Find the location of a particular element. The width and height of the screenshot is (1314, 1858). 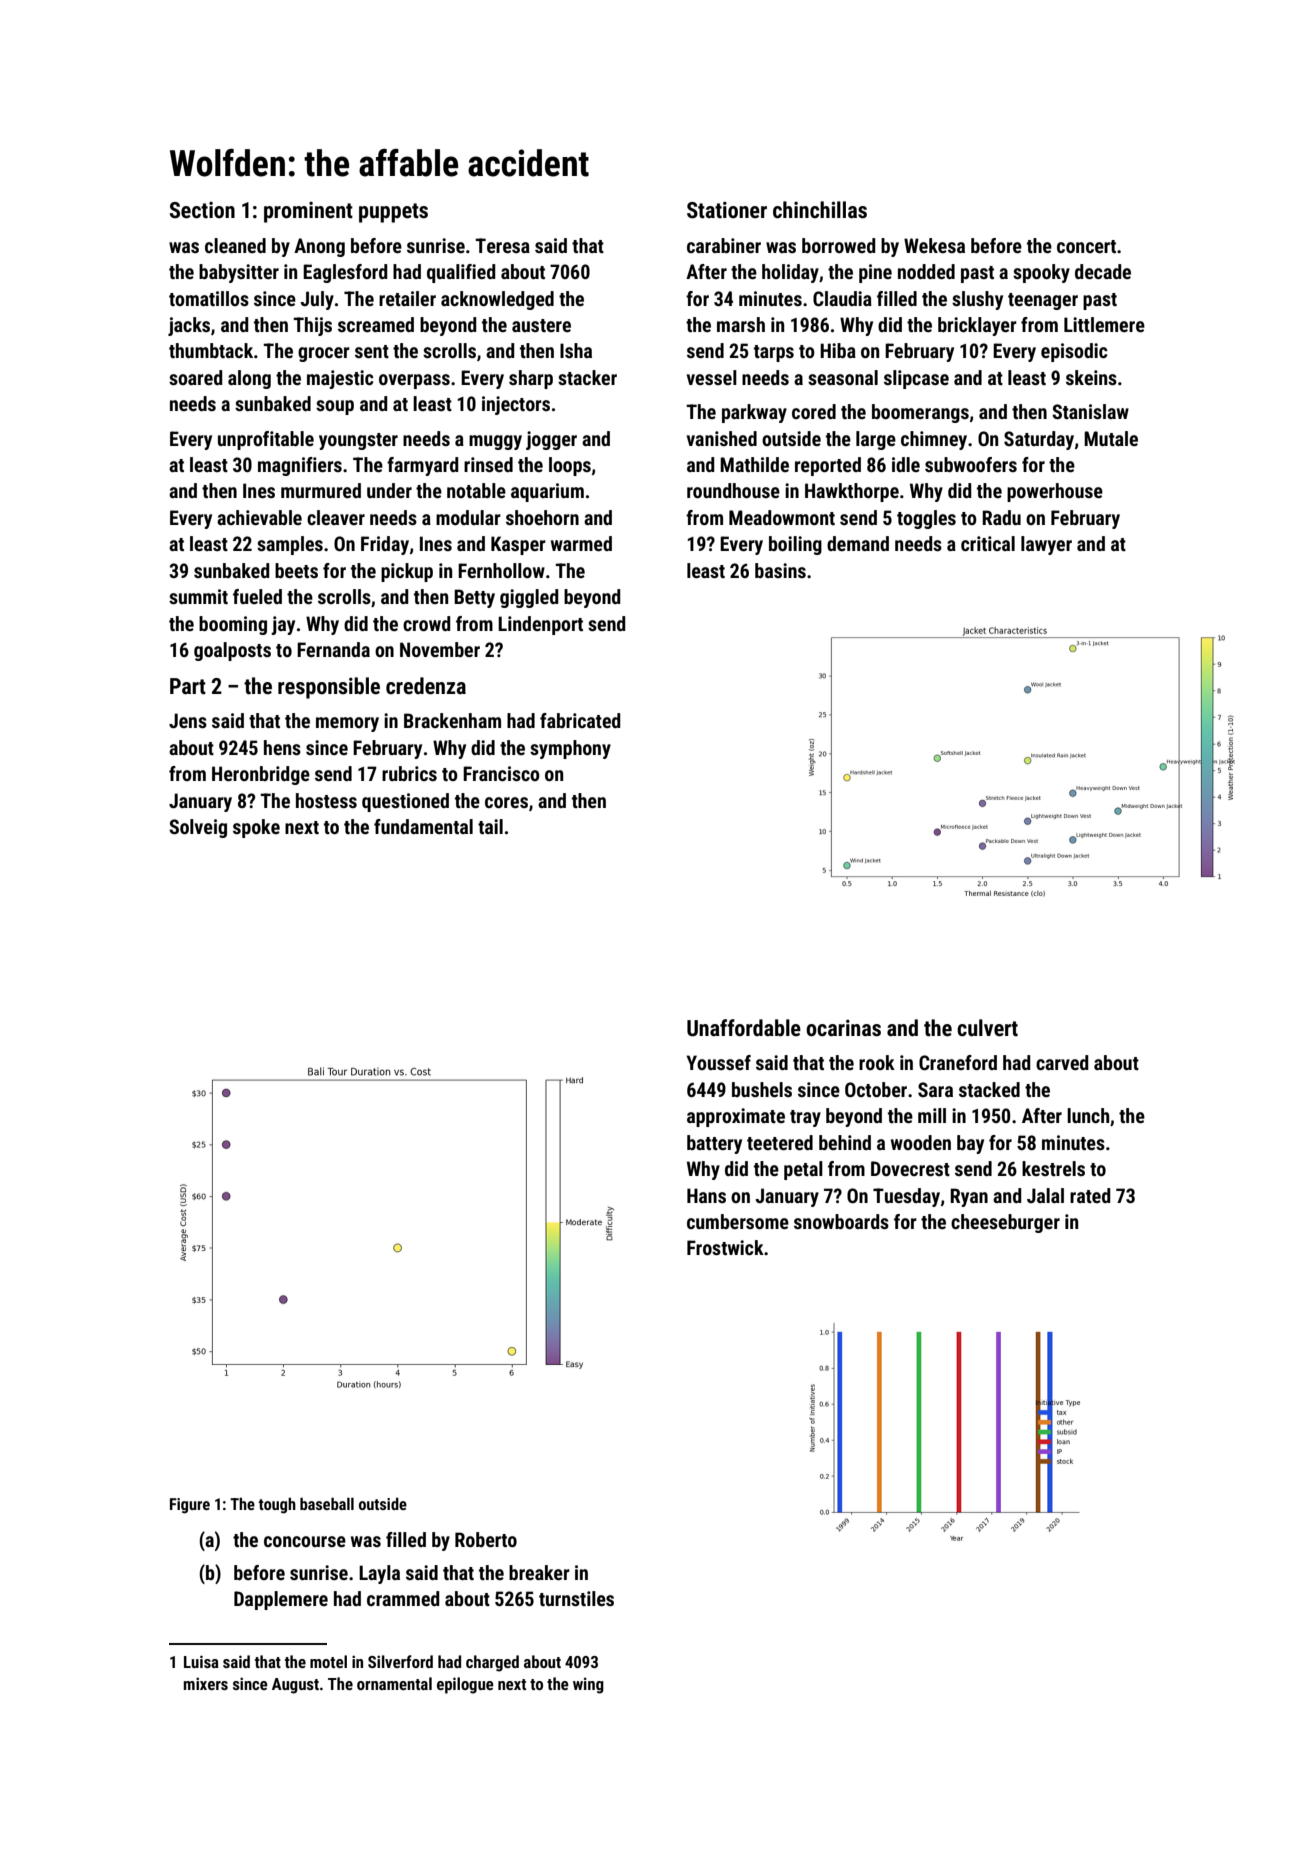

puppets is located at coordinates (393, 213).
